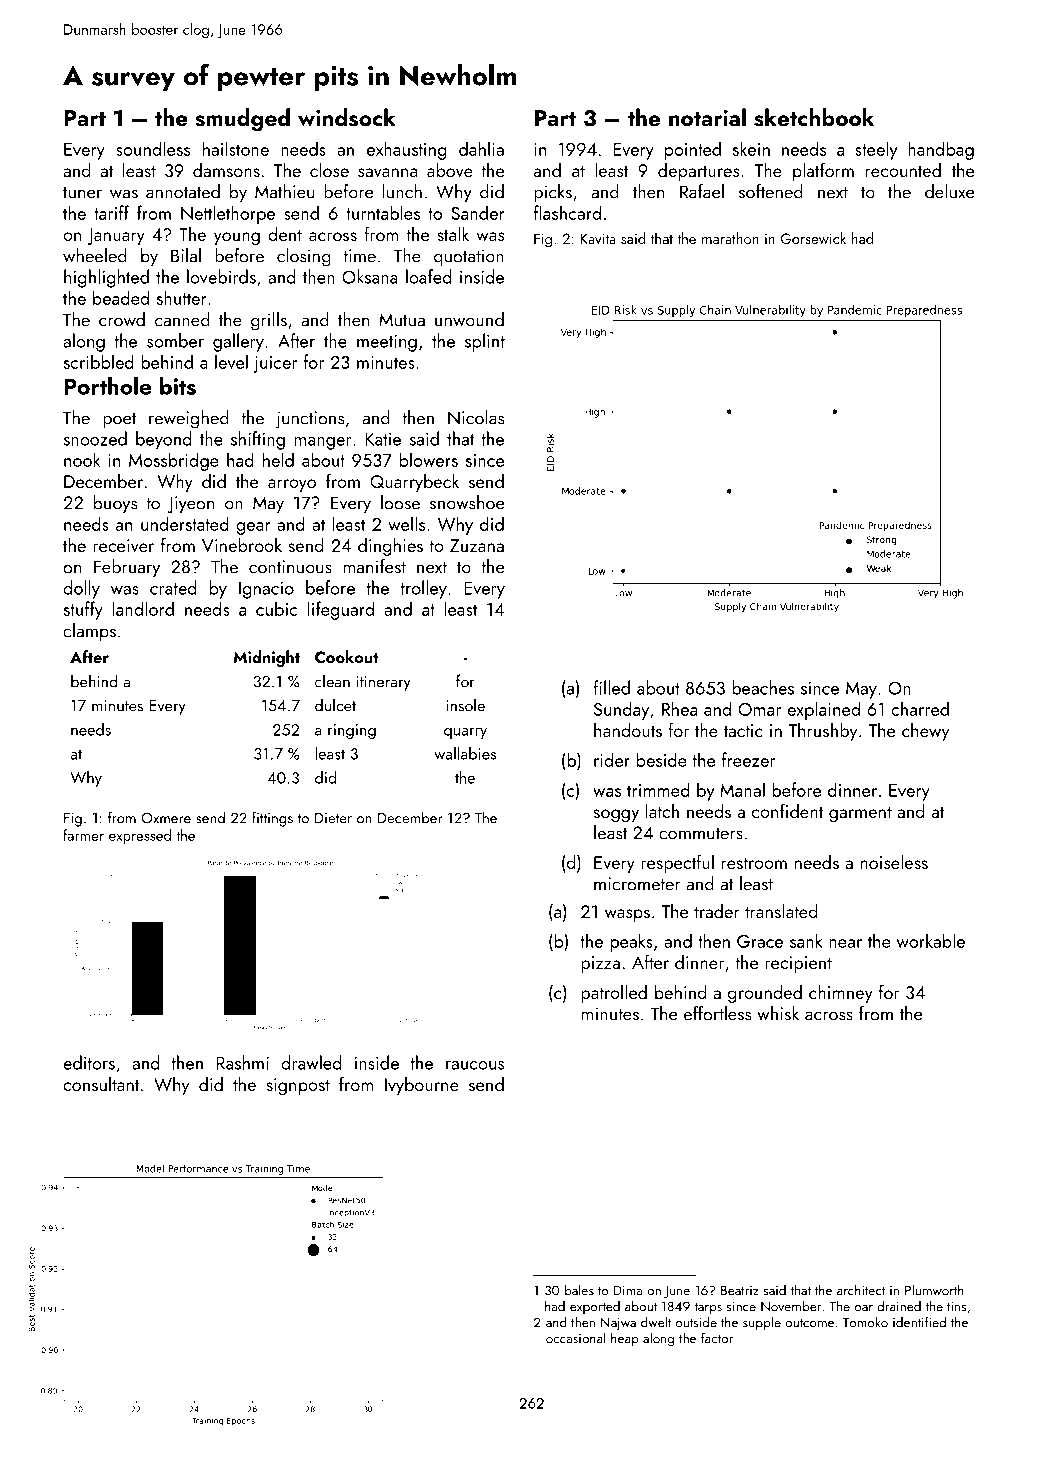 Image resolution: width=1038 pixels, height=1474 pixels. What do you see at coordinates (153, 148) in the screenshot?
I see `soundless` at bounding box center [153, 148].
